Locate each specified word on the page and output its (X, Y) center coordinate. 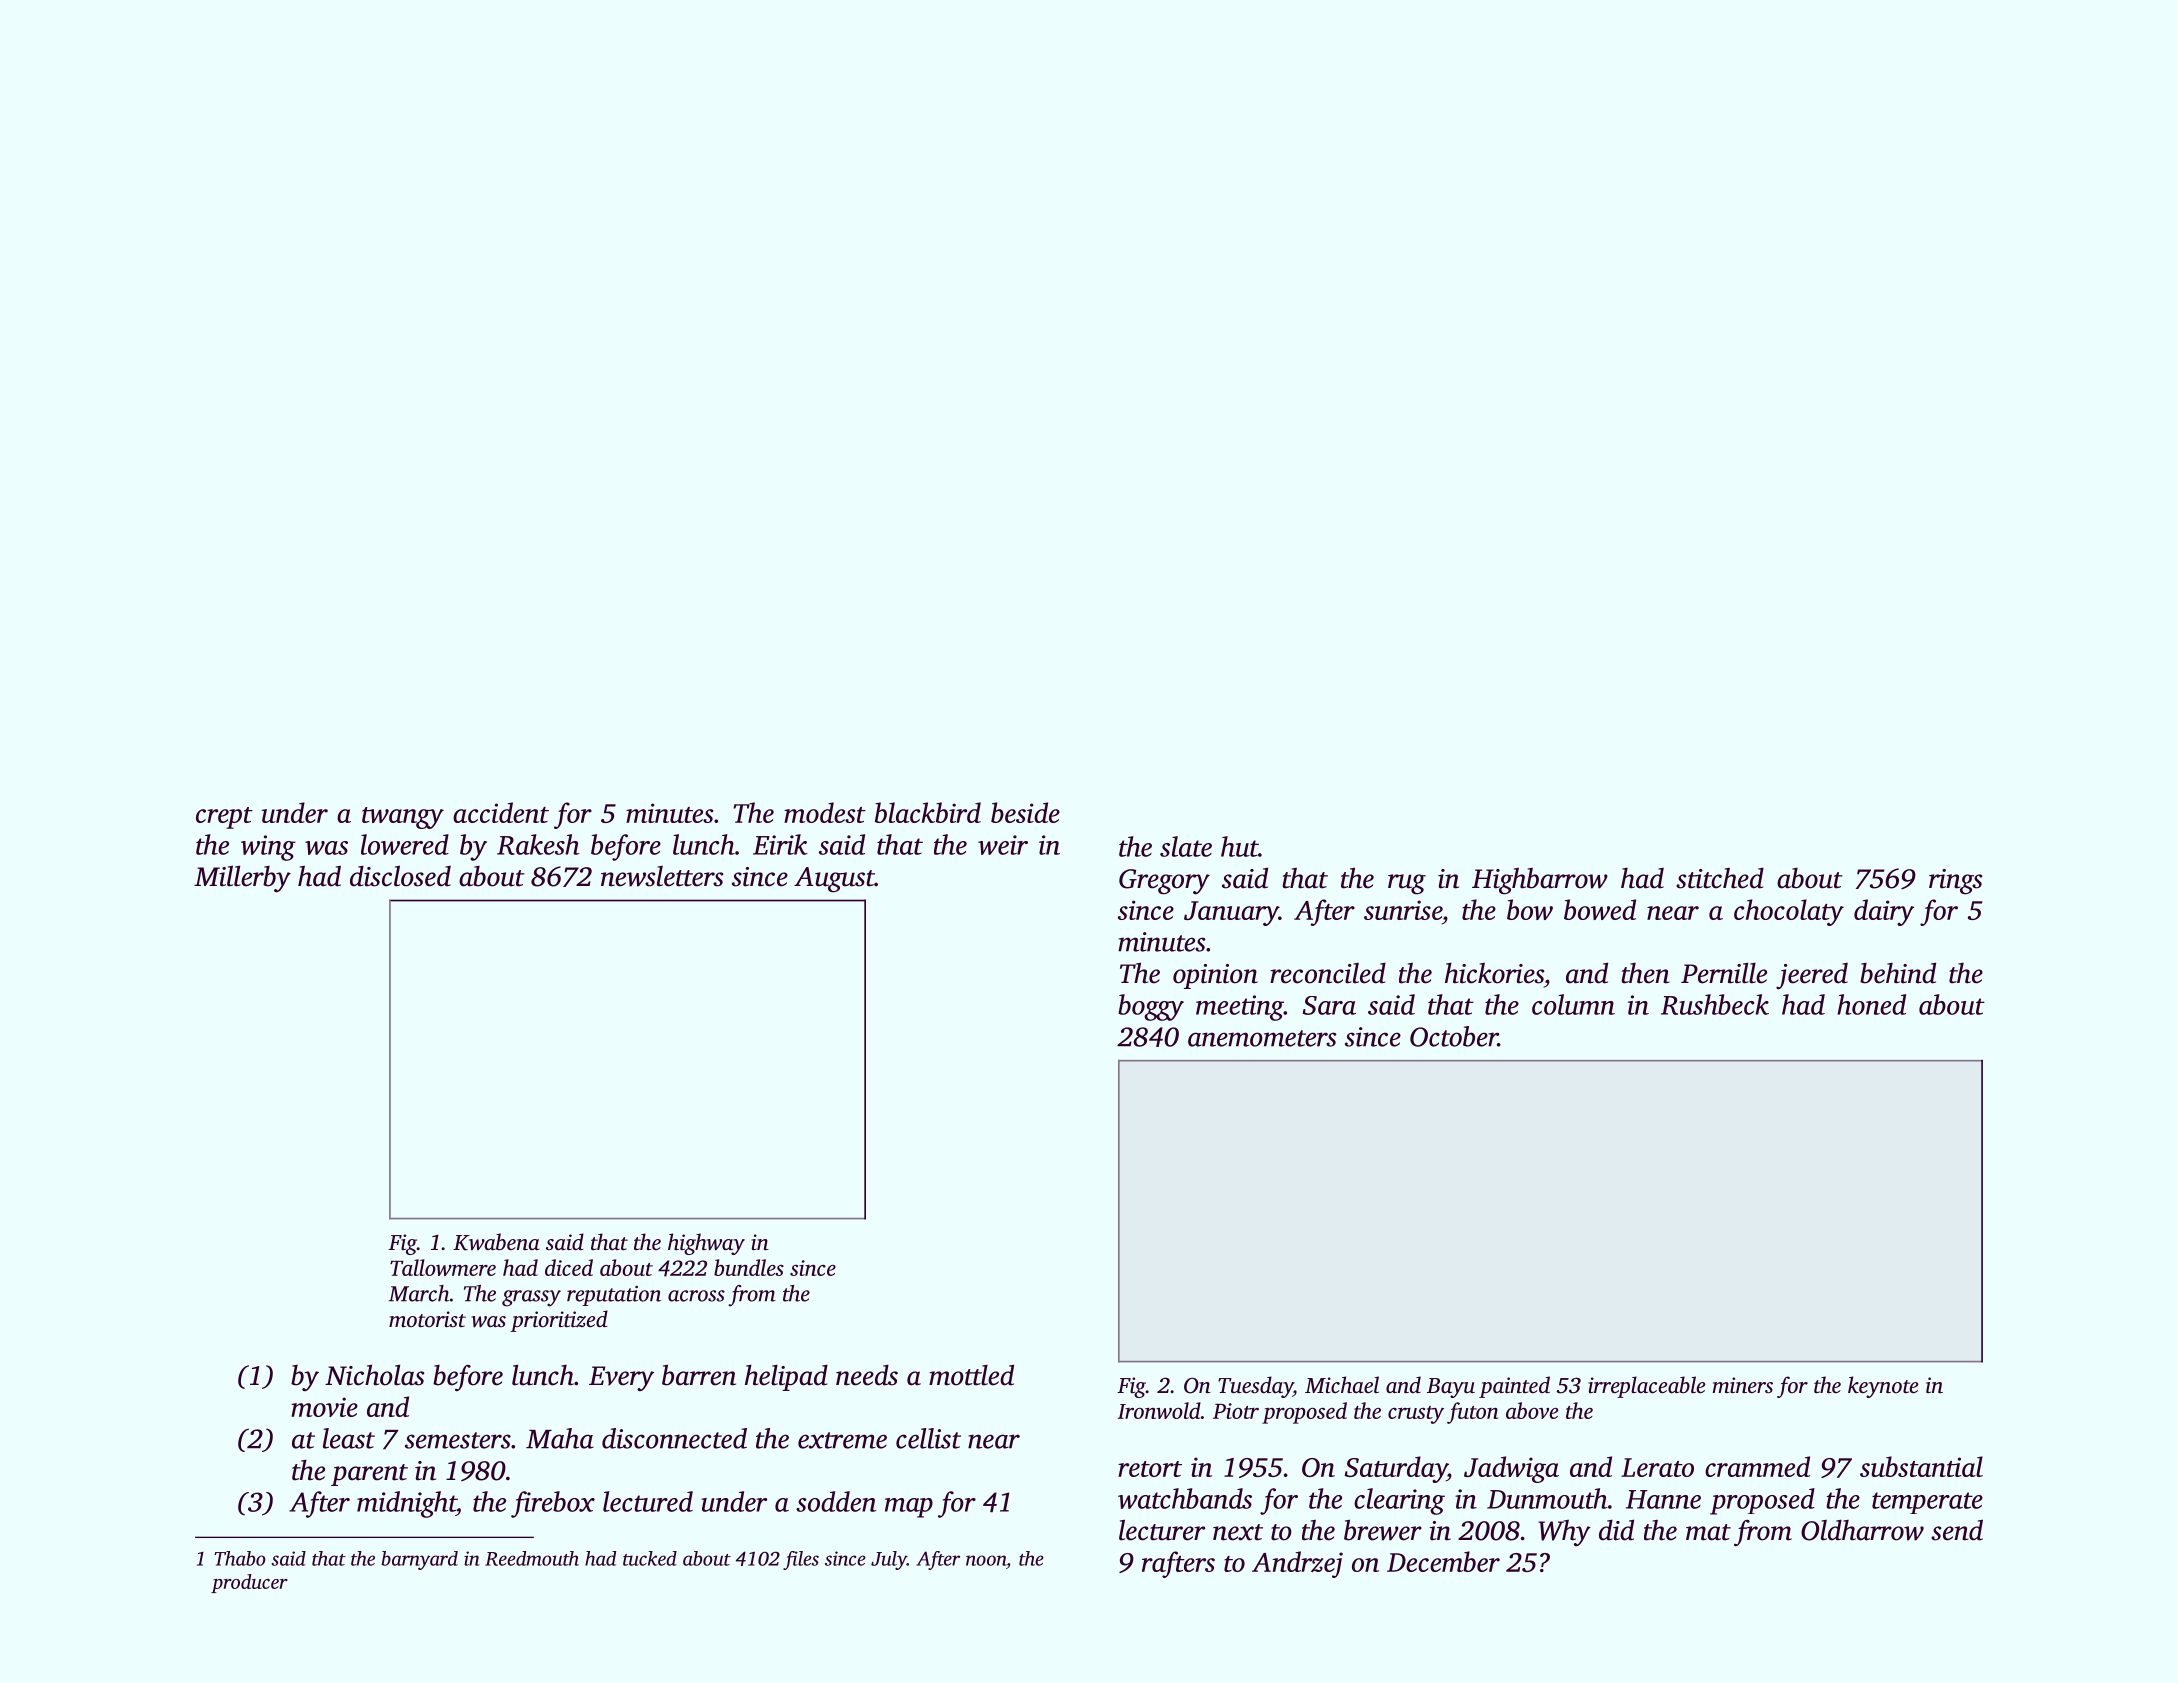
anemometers (1262, 1038)
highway (706, 1244)
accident (501, 812)
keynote (1883, 1387)
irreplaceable (1646, 1387)
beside (1025, 812)
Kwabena (496, 1242)
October (1454, 1036)
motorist (427, 1319)
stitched (1720, 878)
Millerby (242, 879)
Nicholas (374, 1375)
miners (1743, 1385)
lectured (648, 1501)
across (696, 1296)
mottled (971, 1375)
